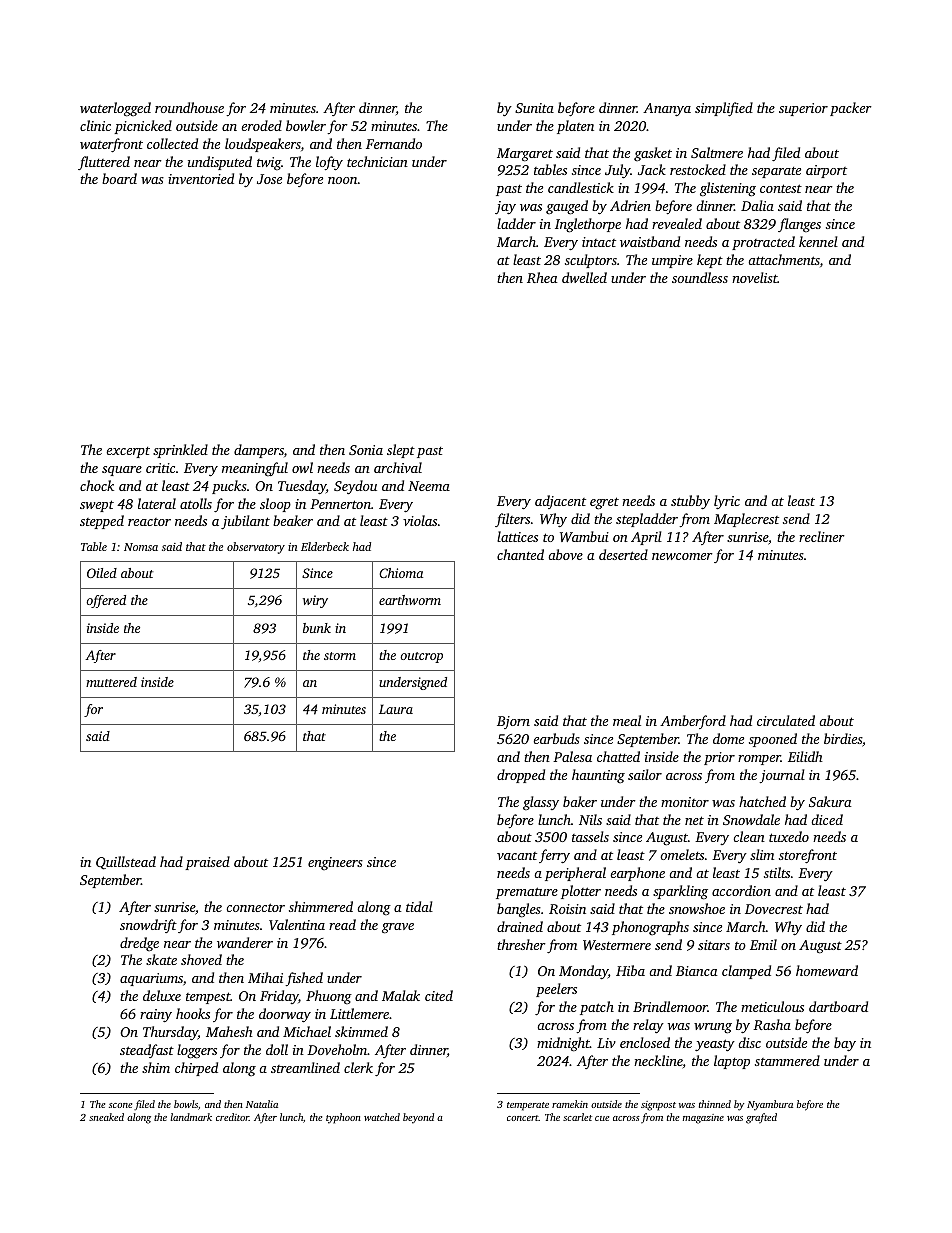  Describe the element at coordinates (542, 277) in the screenshot. I see `Rhea` at that location.
